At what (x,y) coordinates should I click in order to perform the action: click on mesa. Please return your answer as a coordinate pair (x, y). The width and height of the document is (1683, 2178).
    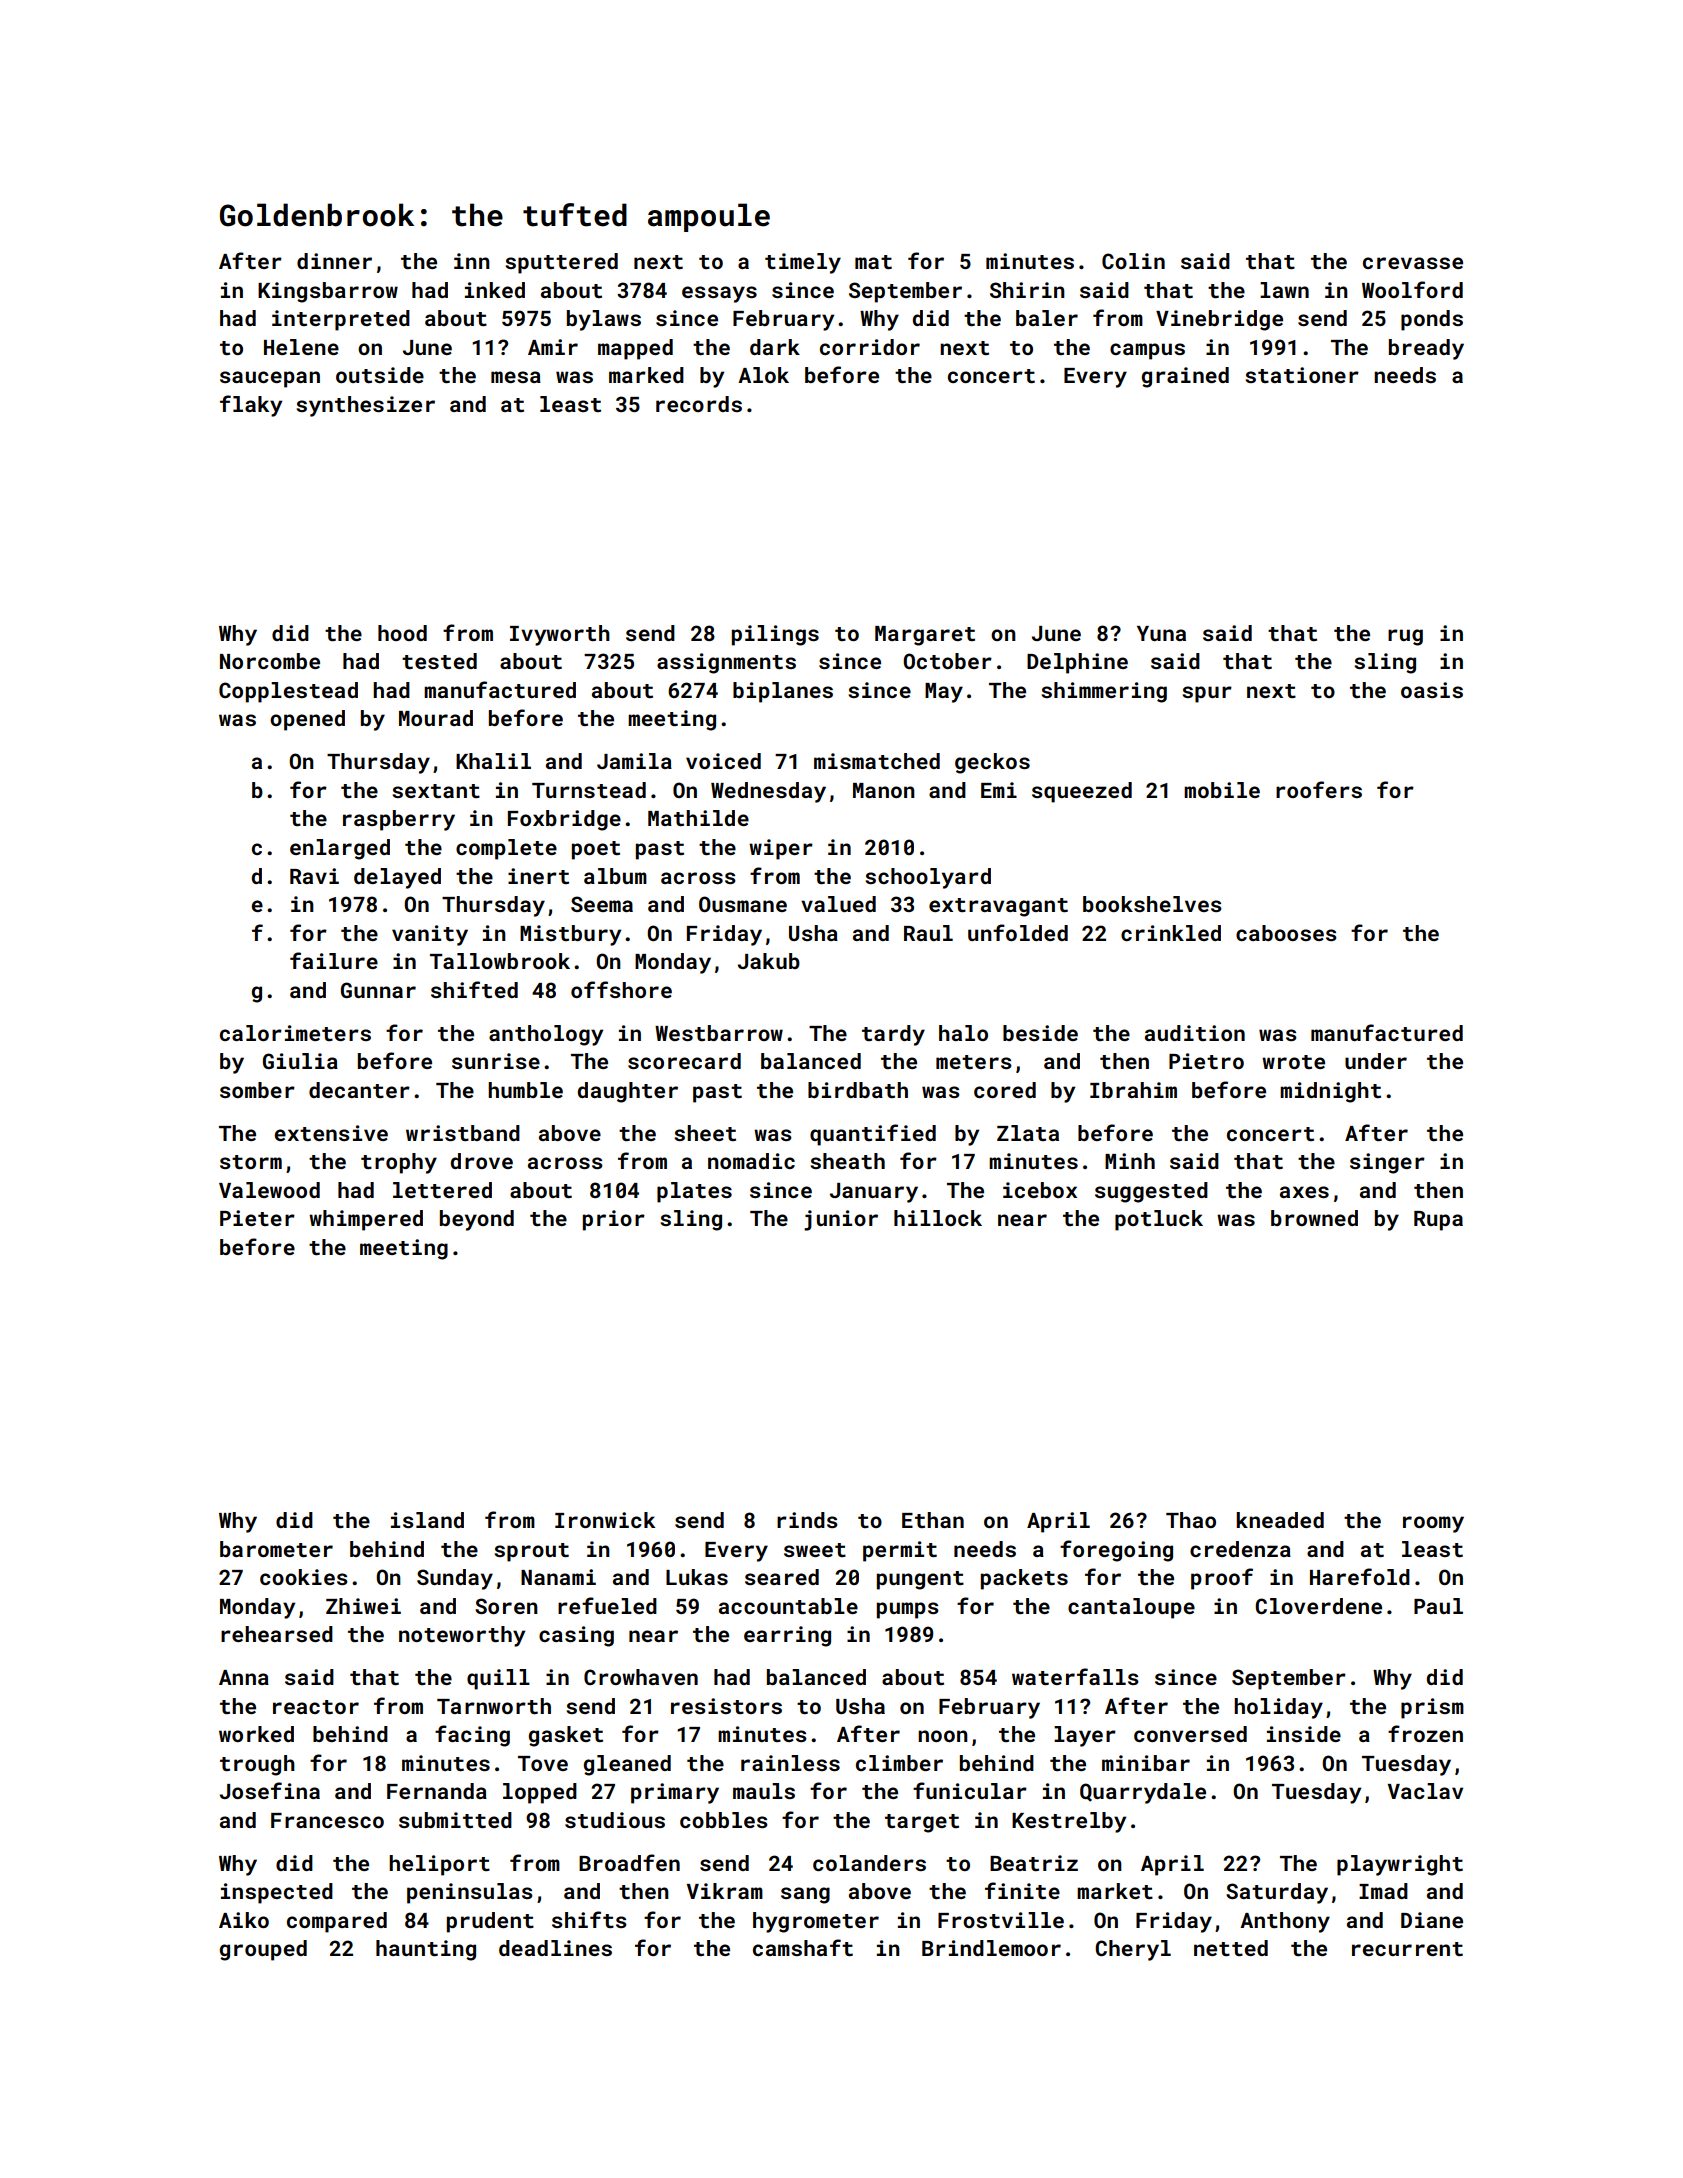
    Looking at the image, I should click on (516, 377).
